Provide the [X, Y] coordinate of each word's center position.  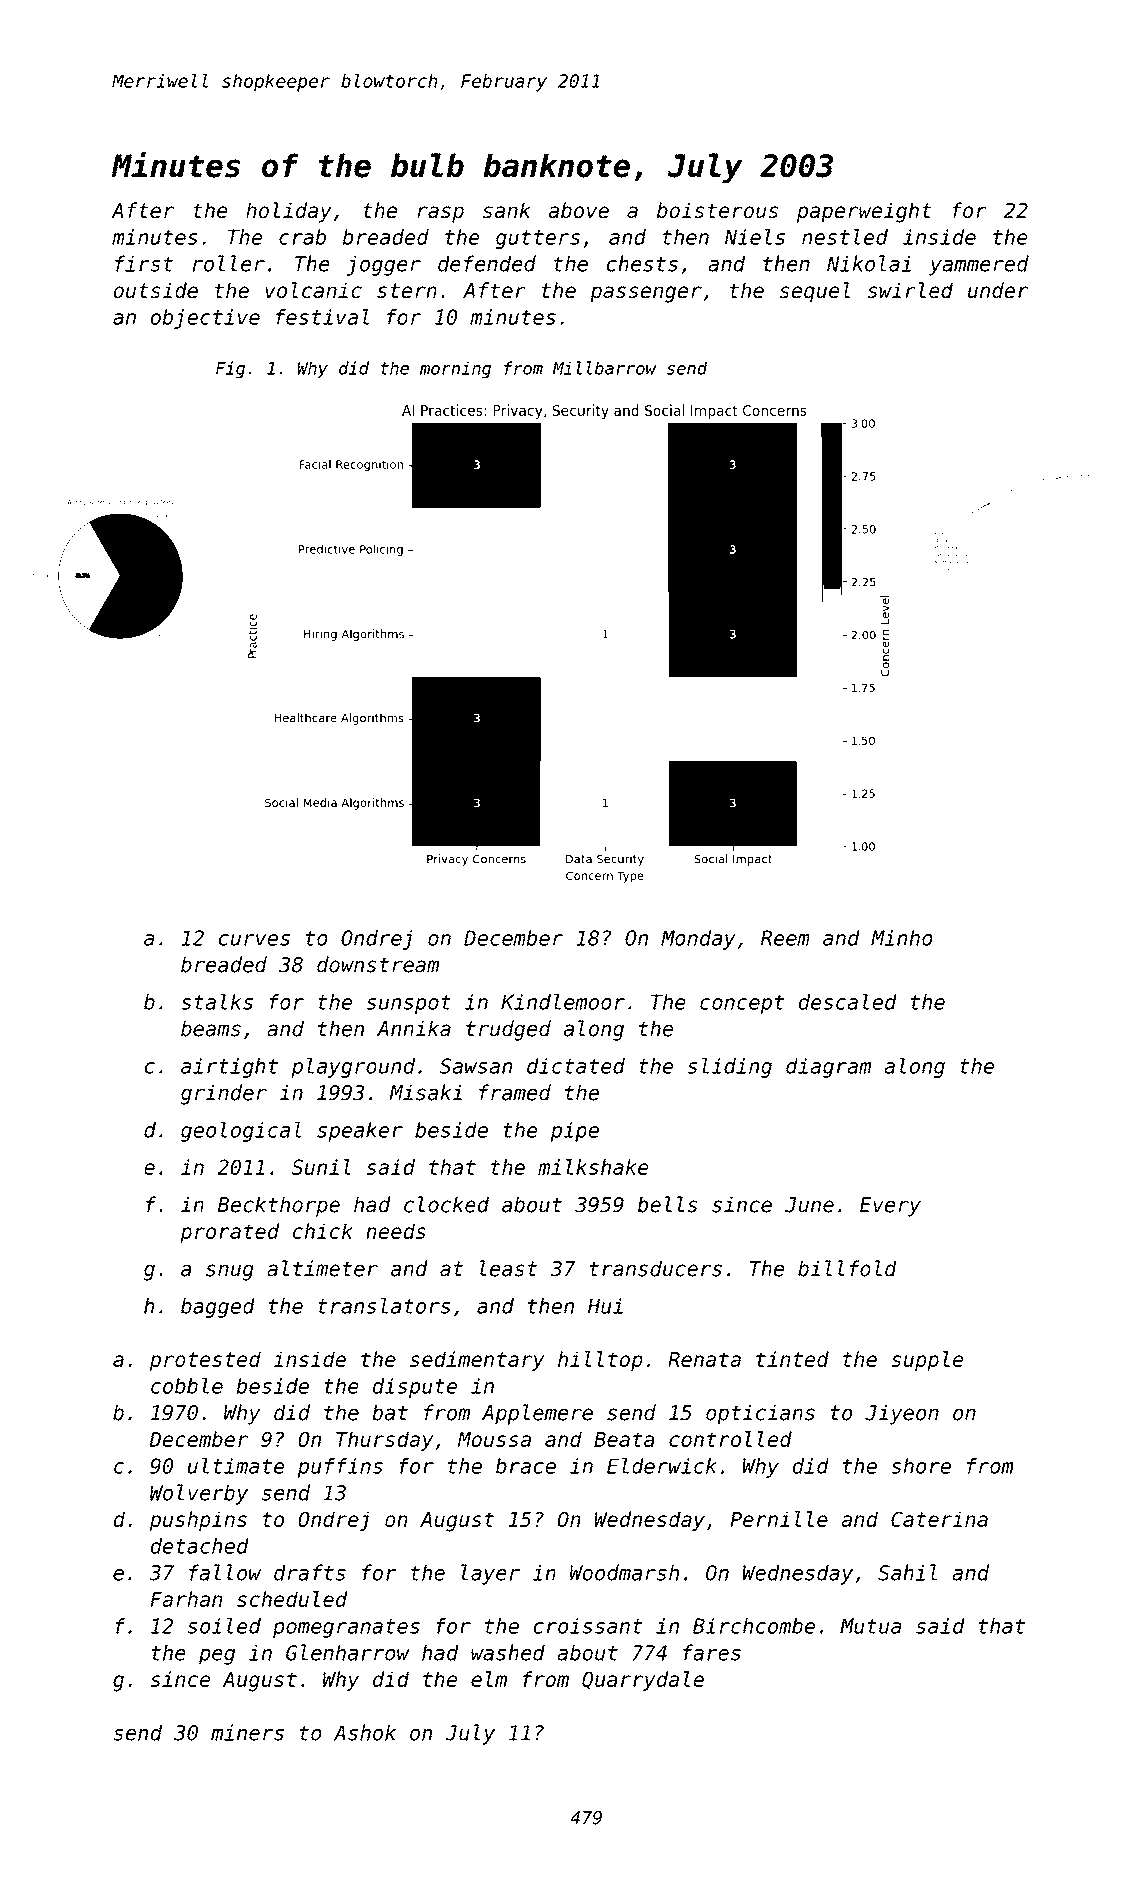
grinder [224, 1094]
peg [217, 1656]
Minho [902, 938]
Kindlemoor [563, 1002]
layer [490, 1574]
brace [526, 1466]
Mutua [870, 1626]
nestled [845, 237]
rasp [440, 214]
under [998, 290]
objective [205, 319]
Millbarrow [604, 368]
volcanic [313, 290]
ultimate [236, 1466]
